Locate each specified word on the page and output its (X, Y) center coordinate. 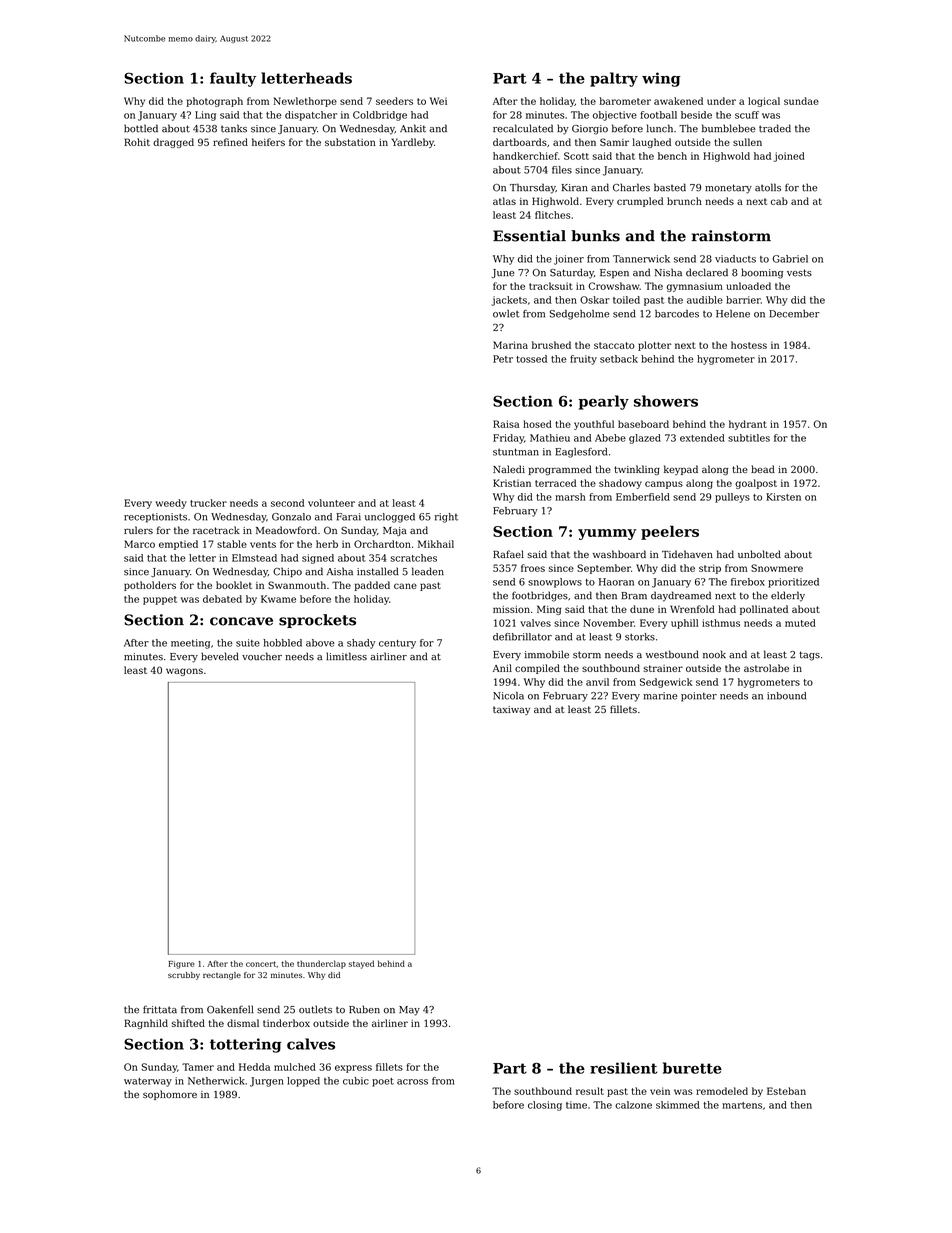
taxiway (511, 710)
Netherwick (216, 1081)
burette (692, 1068)
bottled (141, 128)
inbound (786, 696)
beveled (220, 656)
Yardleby (413, 143)
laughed (651, 143)
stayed (361, 964)
